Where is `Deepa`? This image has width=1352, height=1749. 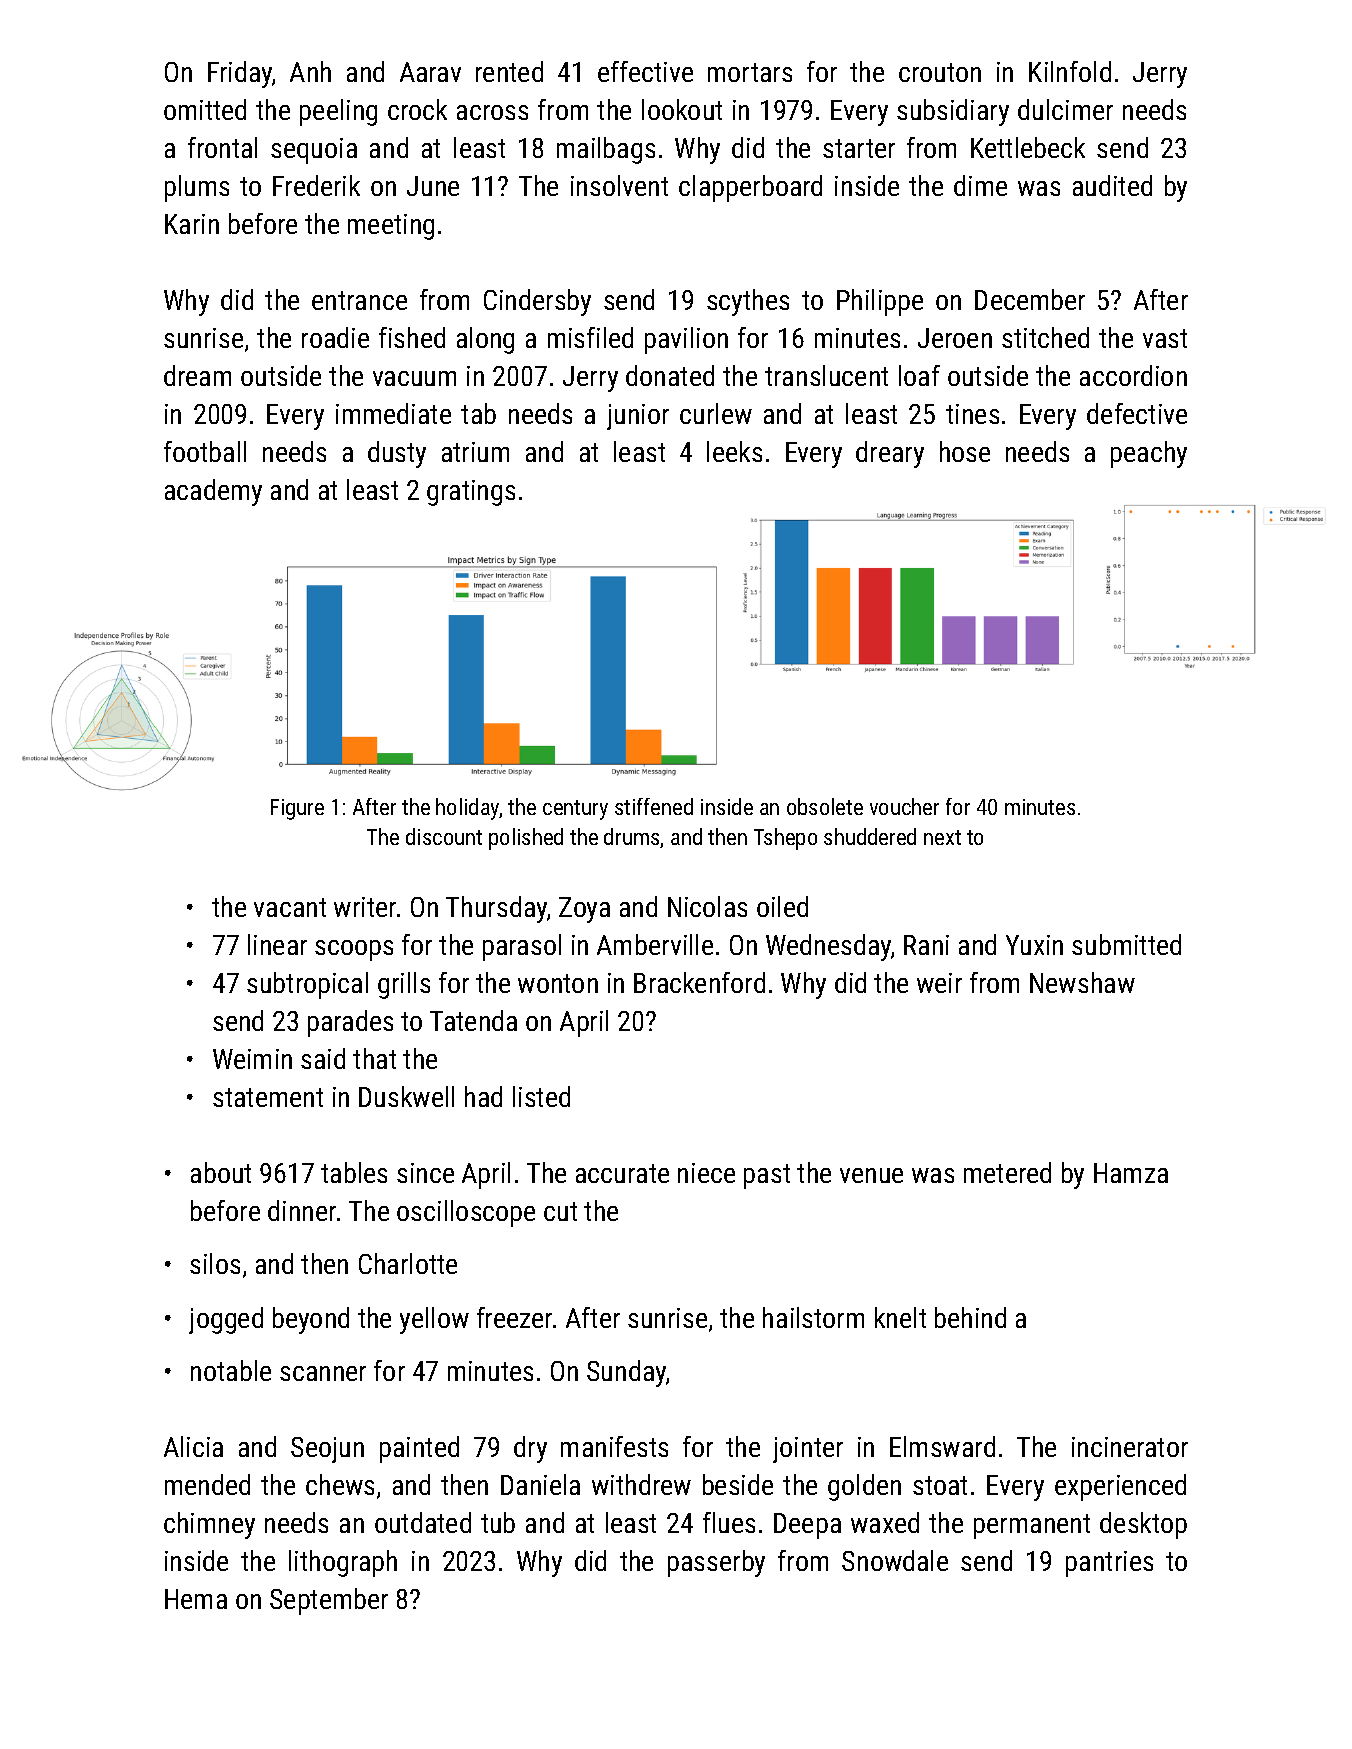 Deepa is located at coordinates (807, 1526).
